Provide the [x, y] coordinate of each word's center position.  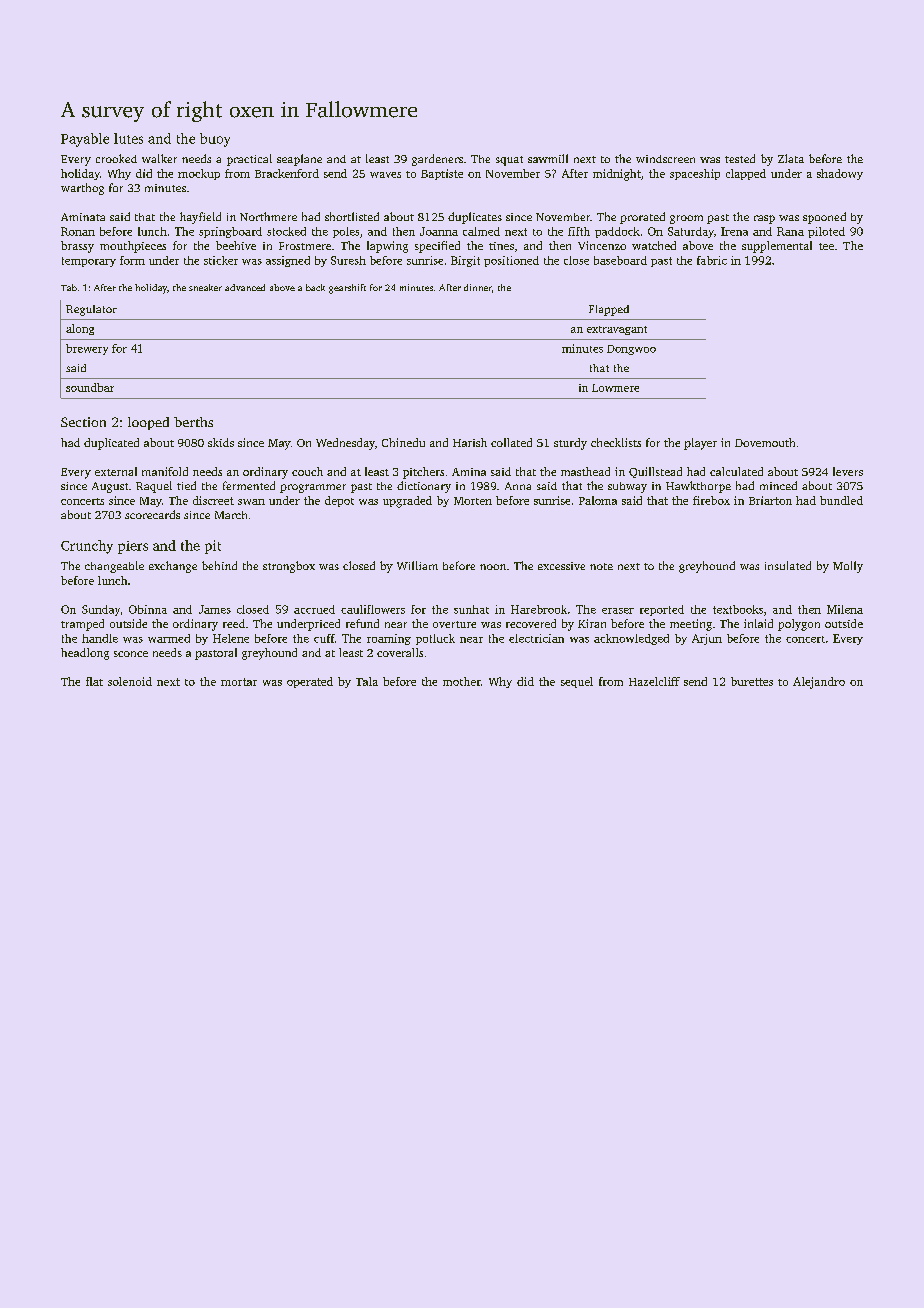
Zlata [791, 158]
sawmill [548, 158]
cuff [324, 638]
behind [219, 565]
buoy [215, 140]
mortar [239, 682]
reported [662, 610]
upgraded [407, 502]
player [700, 444]
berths [193, 422]
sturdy [570, 444]
